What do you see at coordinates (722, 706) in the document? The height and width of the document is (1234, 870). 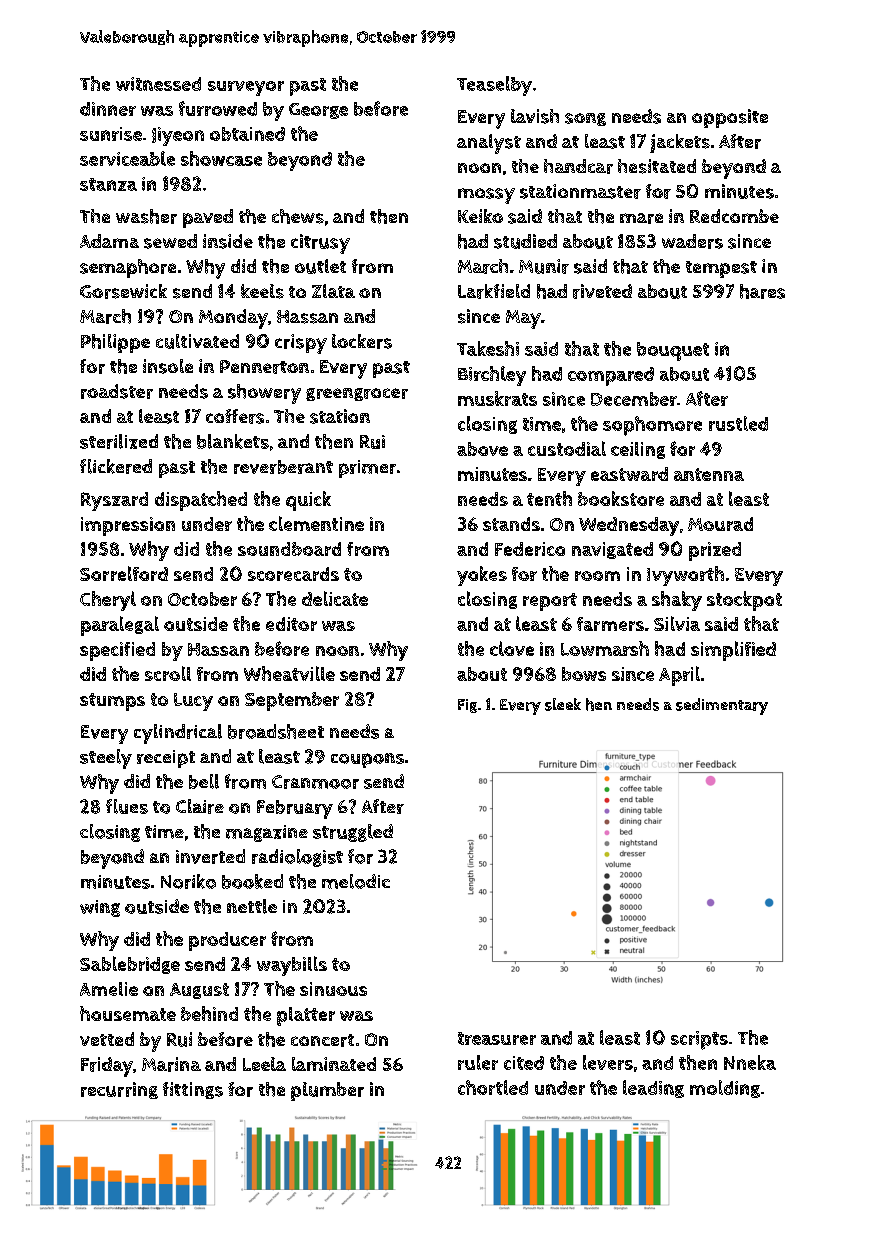 I see `sedimentary` at bounding box center [722, 706].
